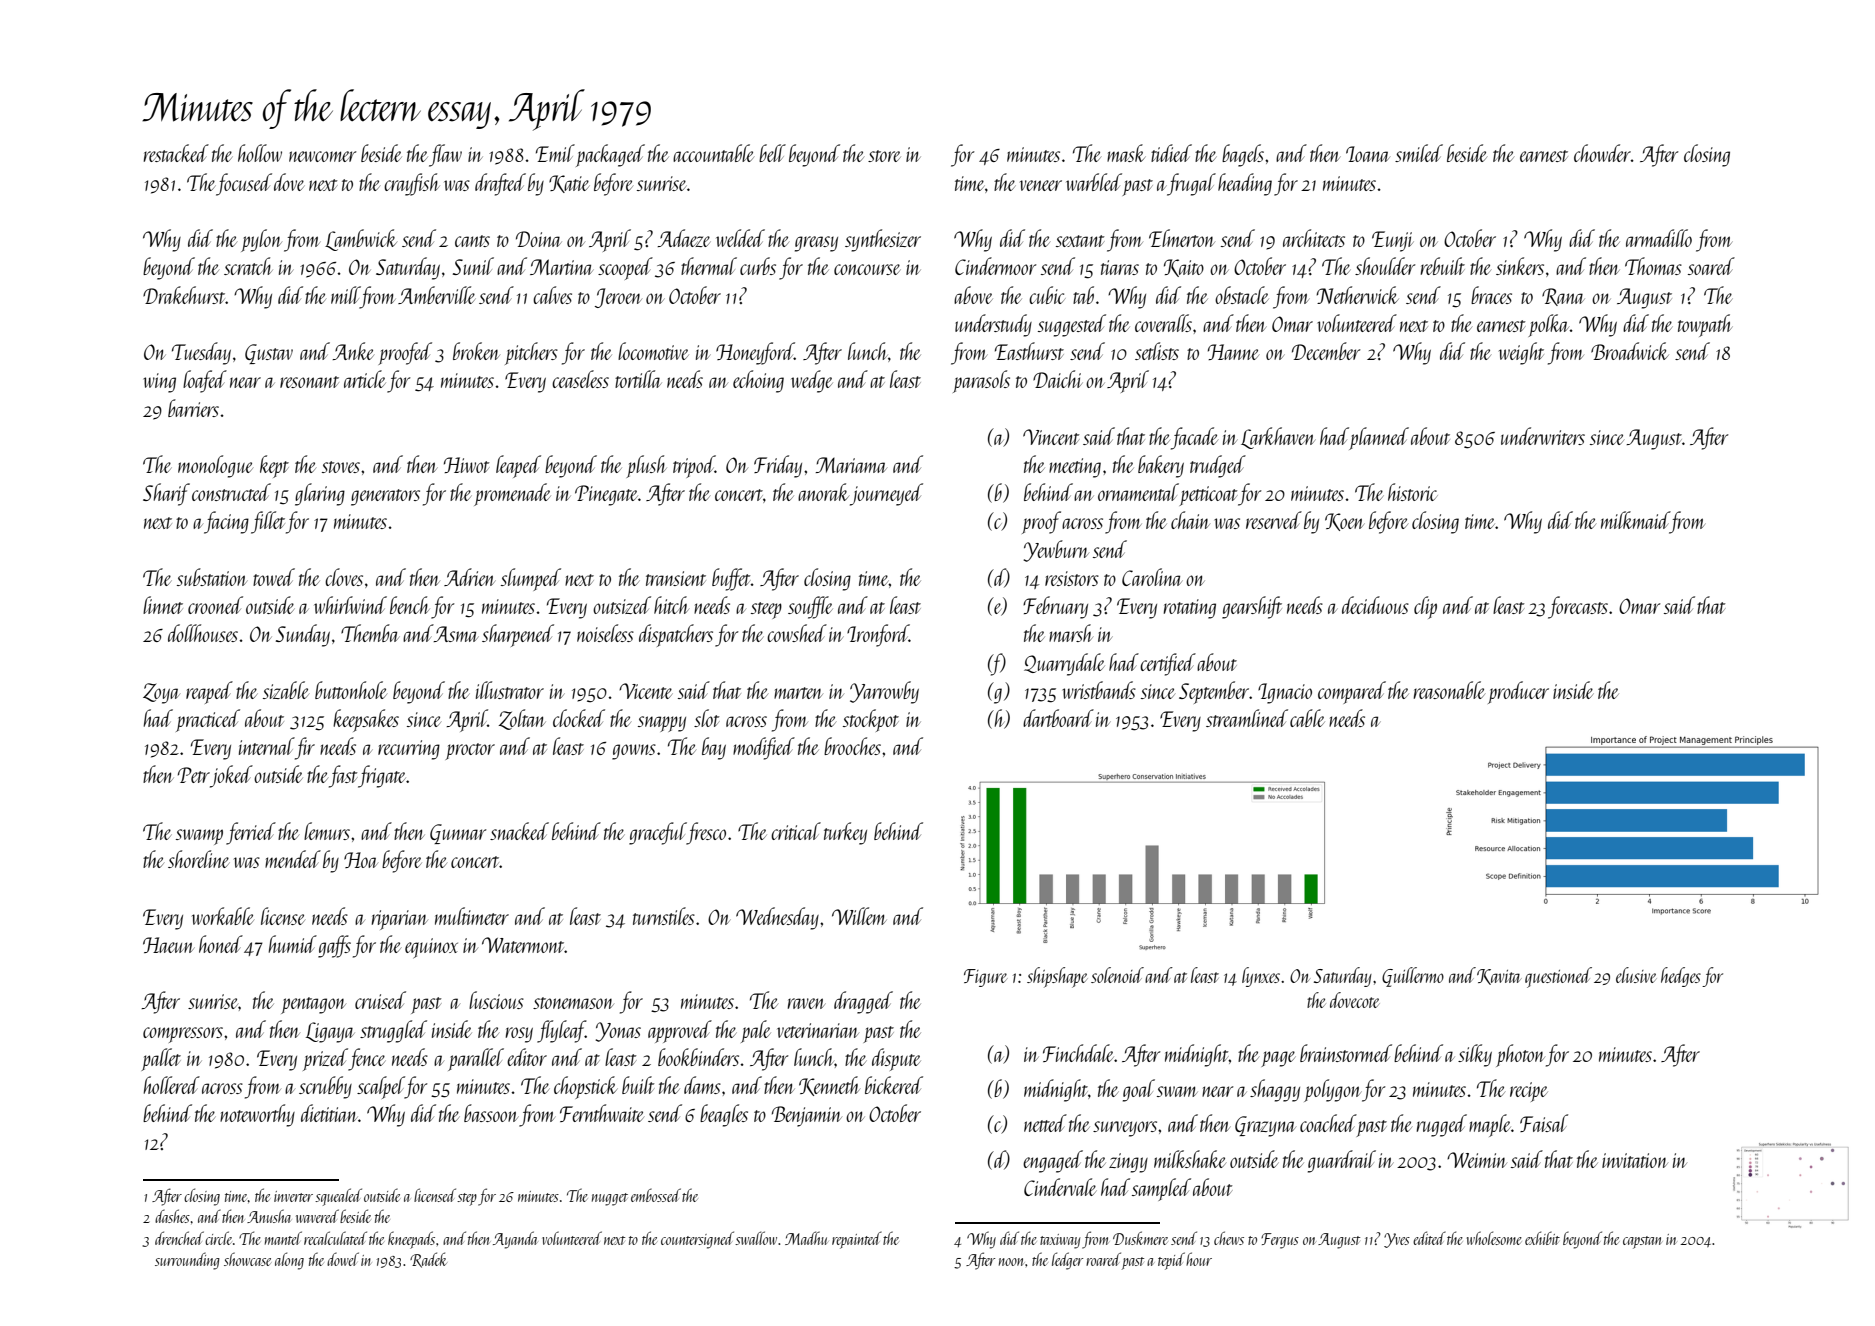 This screenshot has width=1875, height=1326. Describe the element at coordinates (1518, 692) in the screenshot. I see `producer` at that location.
